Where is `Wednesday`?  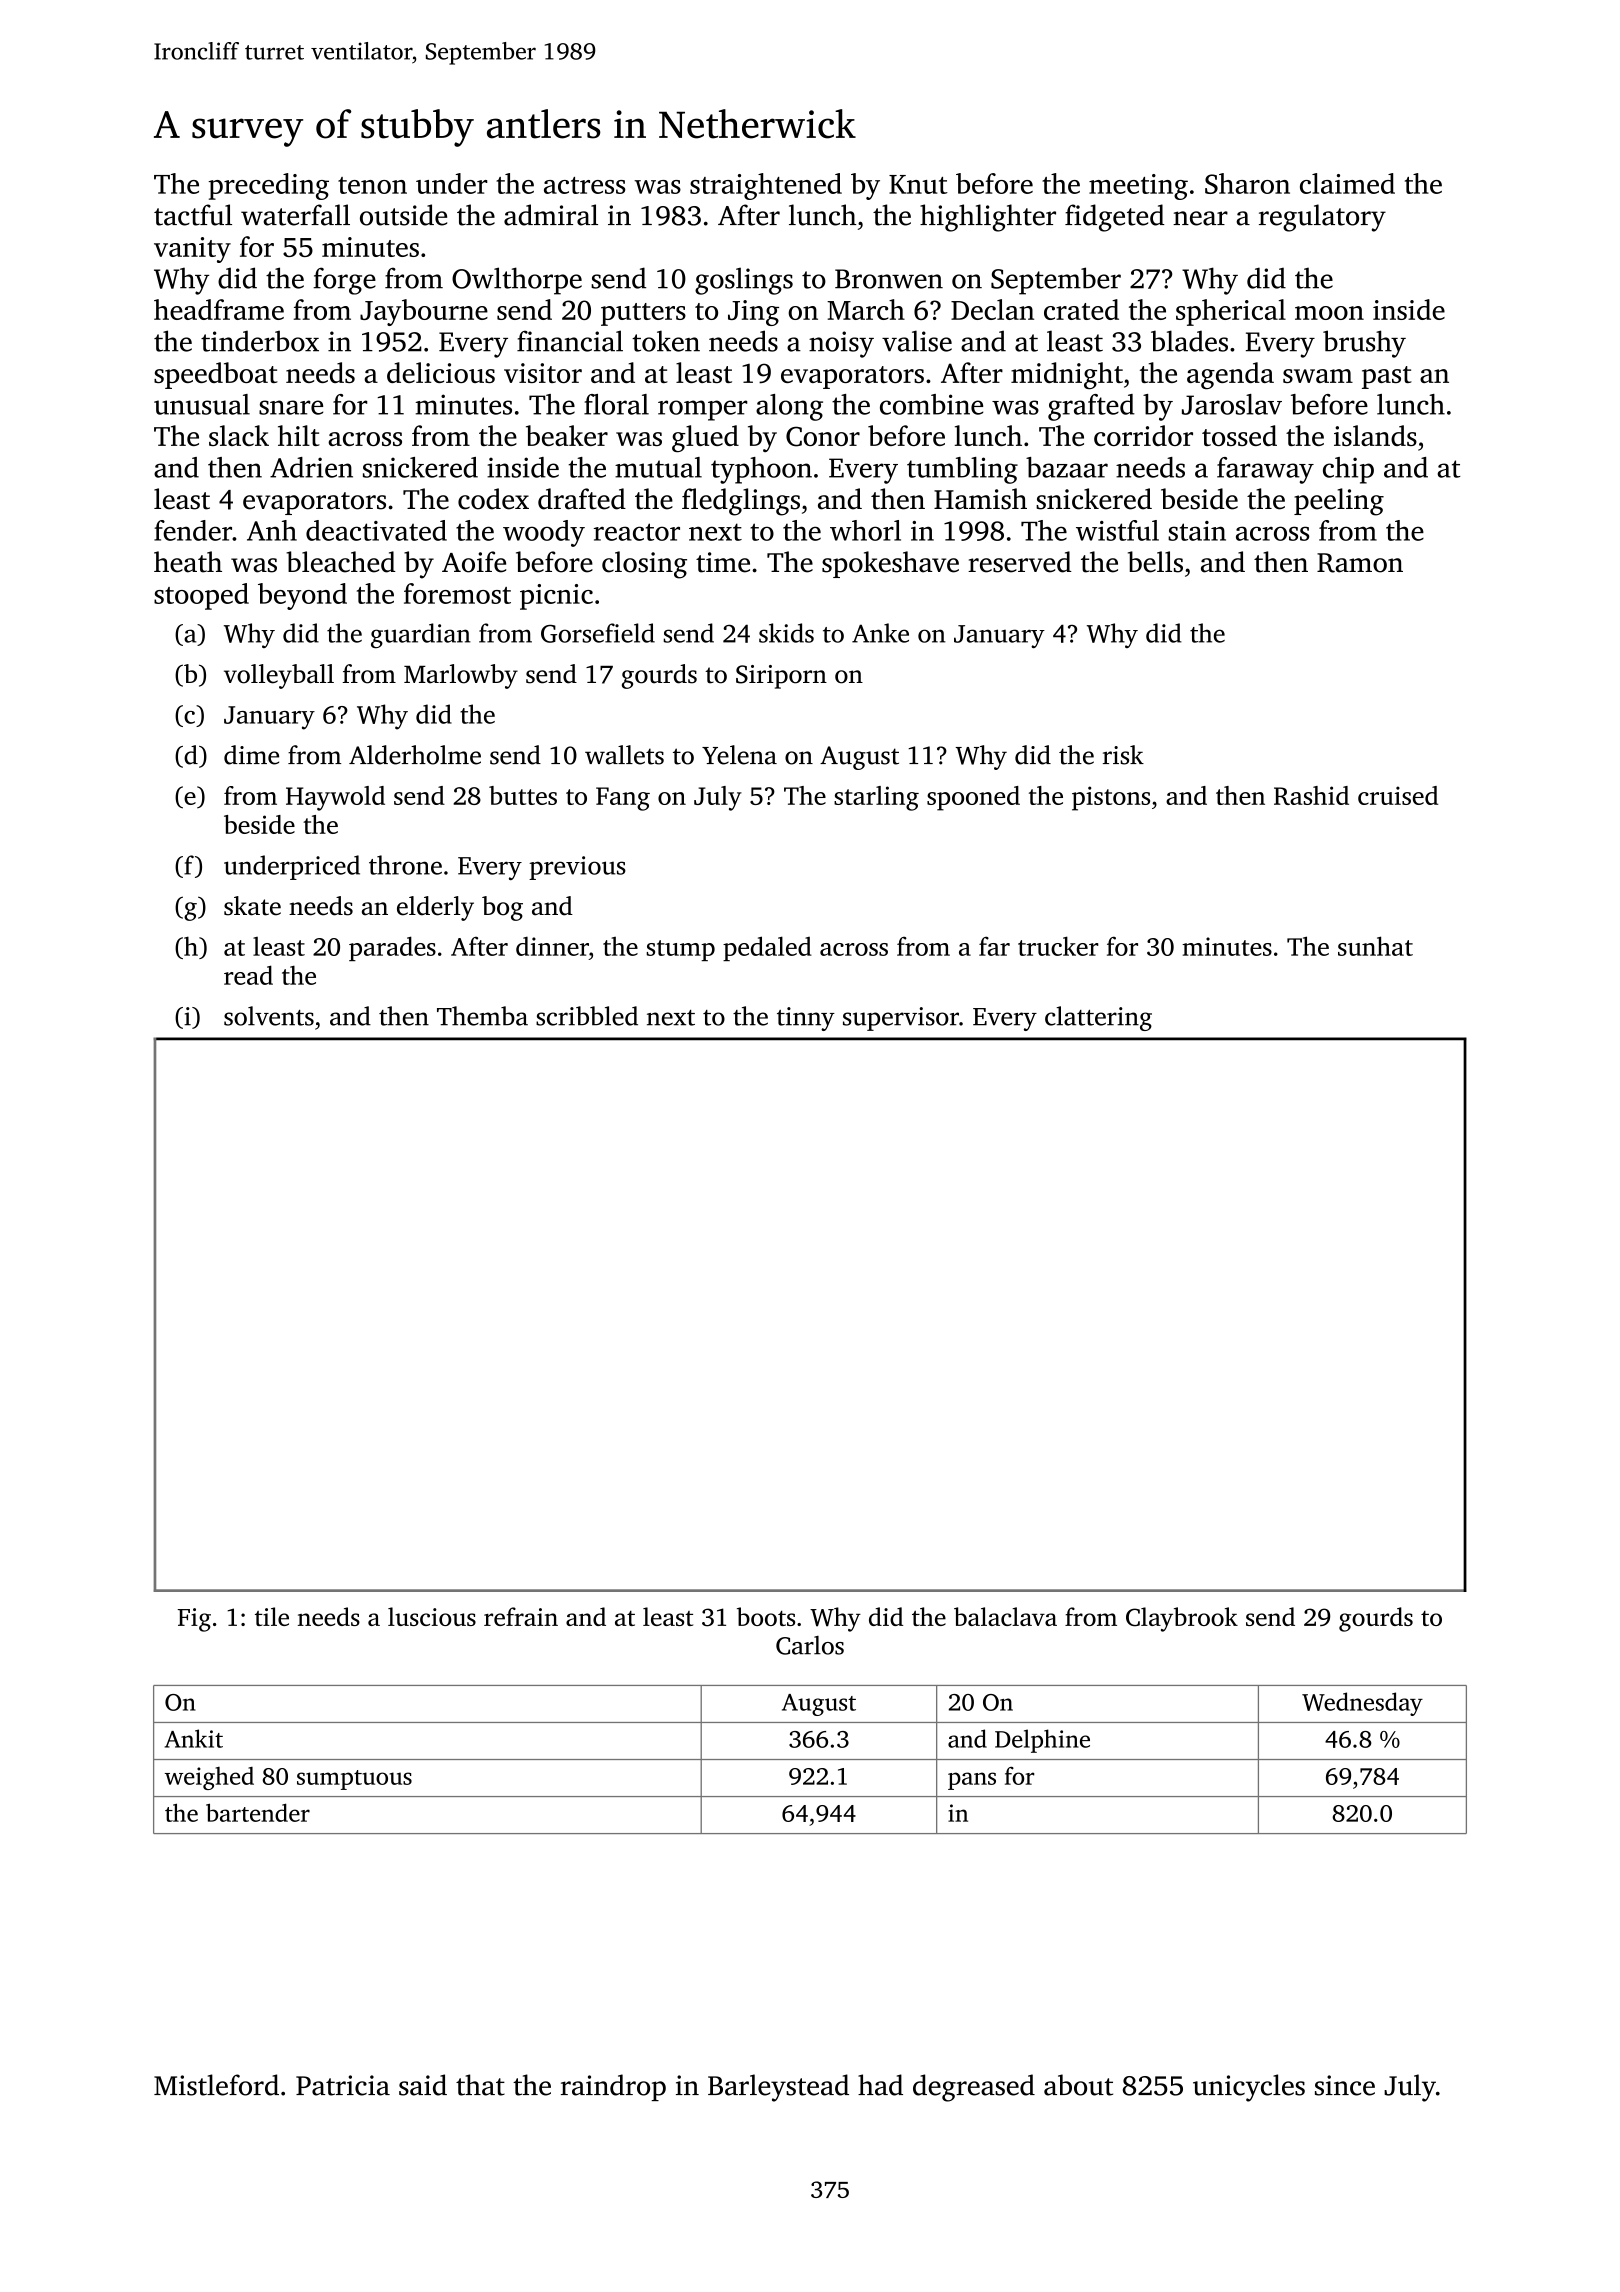 Wednesday is located at coordinates (1362, 1704).
